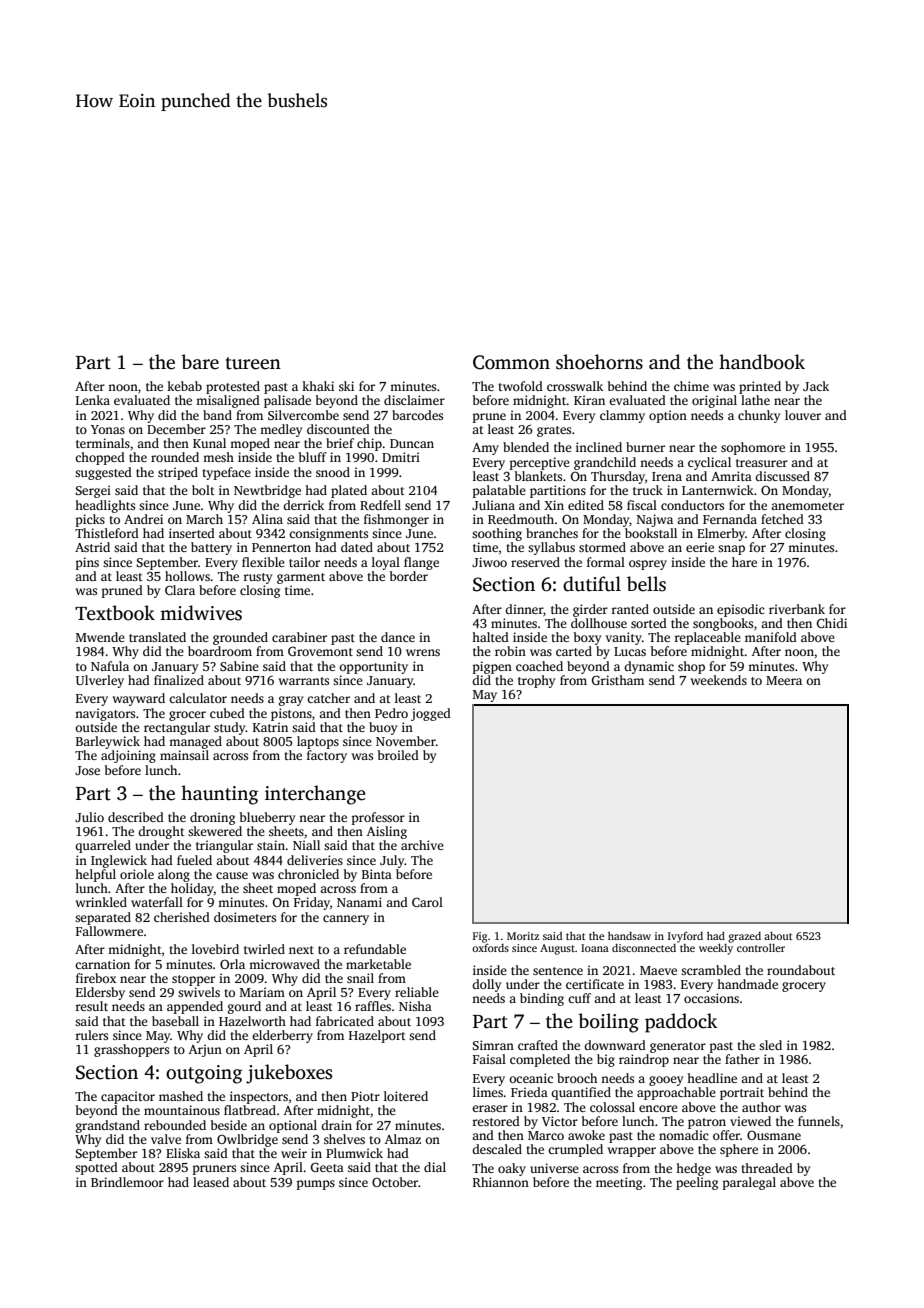 The width and height of the screenshot is (924, 1308). What do you see at coordinates (700, 547) in the screenshot?
I see `eerie` at bounding box center [700, 547].
